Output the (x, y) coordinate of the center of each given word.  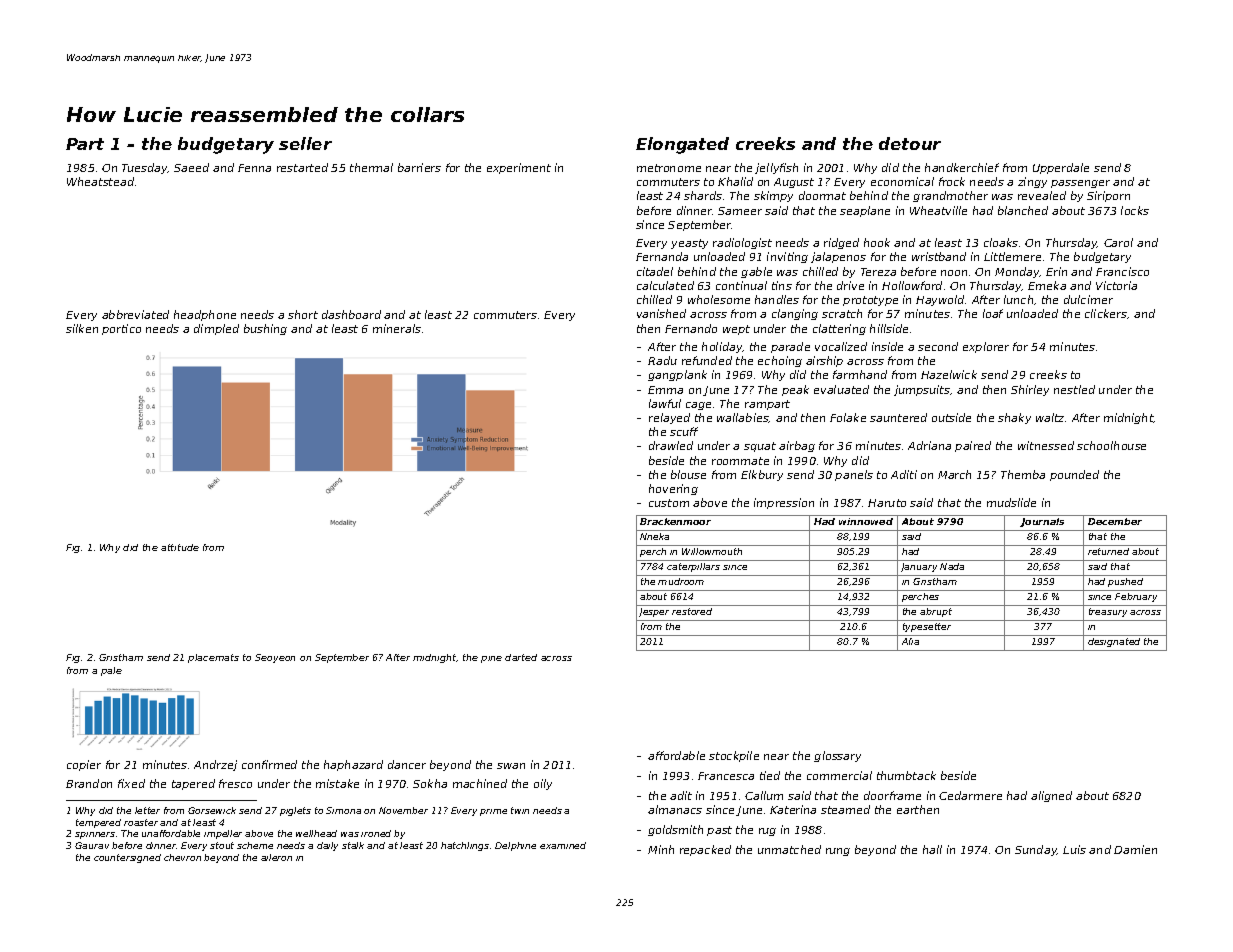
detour (910, 143)
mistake (337, 783)
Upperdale (1061, 168)
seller (305, 143)
